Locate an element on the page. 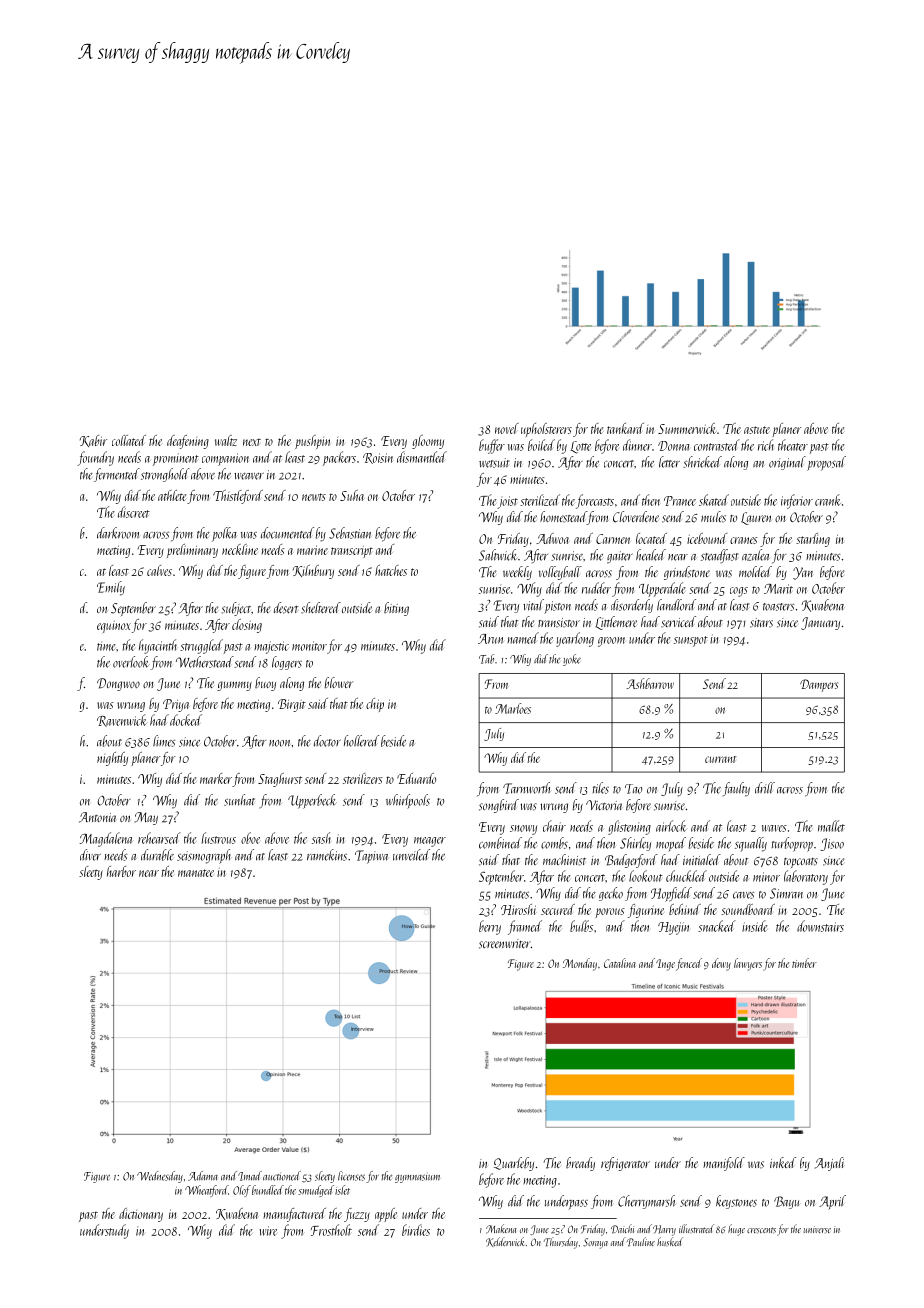 Image resolution: width=924 pixels, height=1308 pixels. combined is located at coordinates (500, 843).
